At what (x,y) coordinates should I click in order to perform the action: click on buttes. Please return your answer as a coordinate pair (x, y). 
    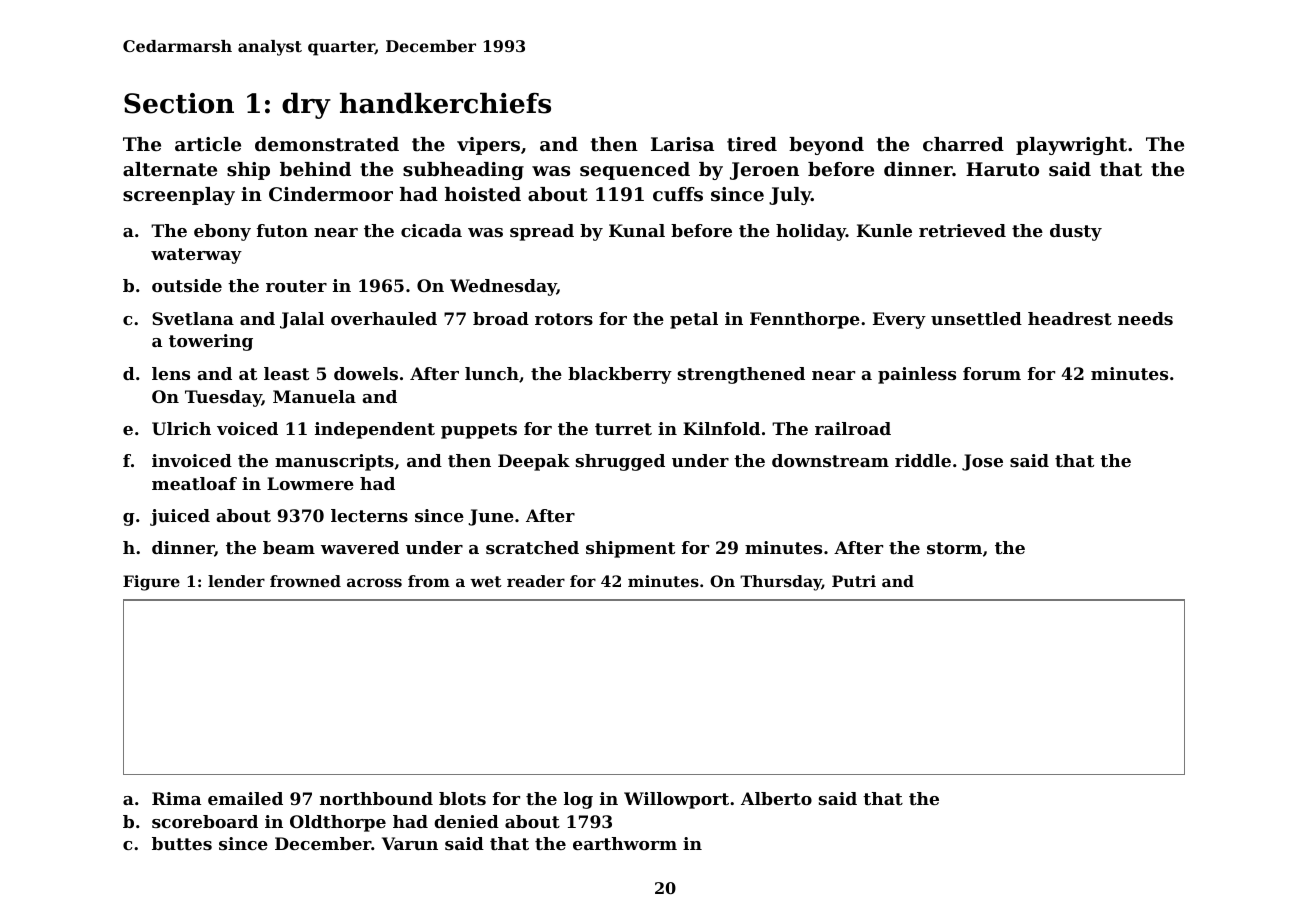
    Looking at the image, I should click on (182, 843).
